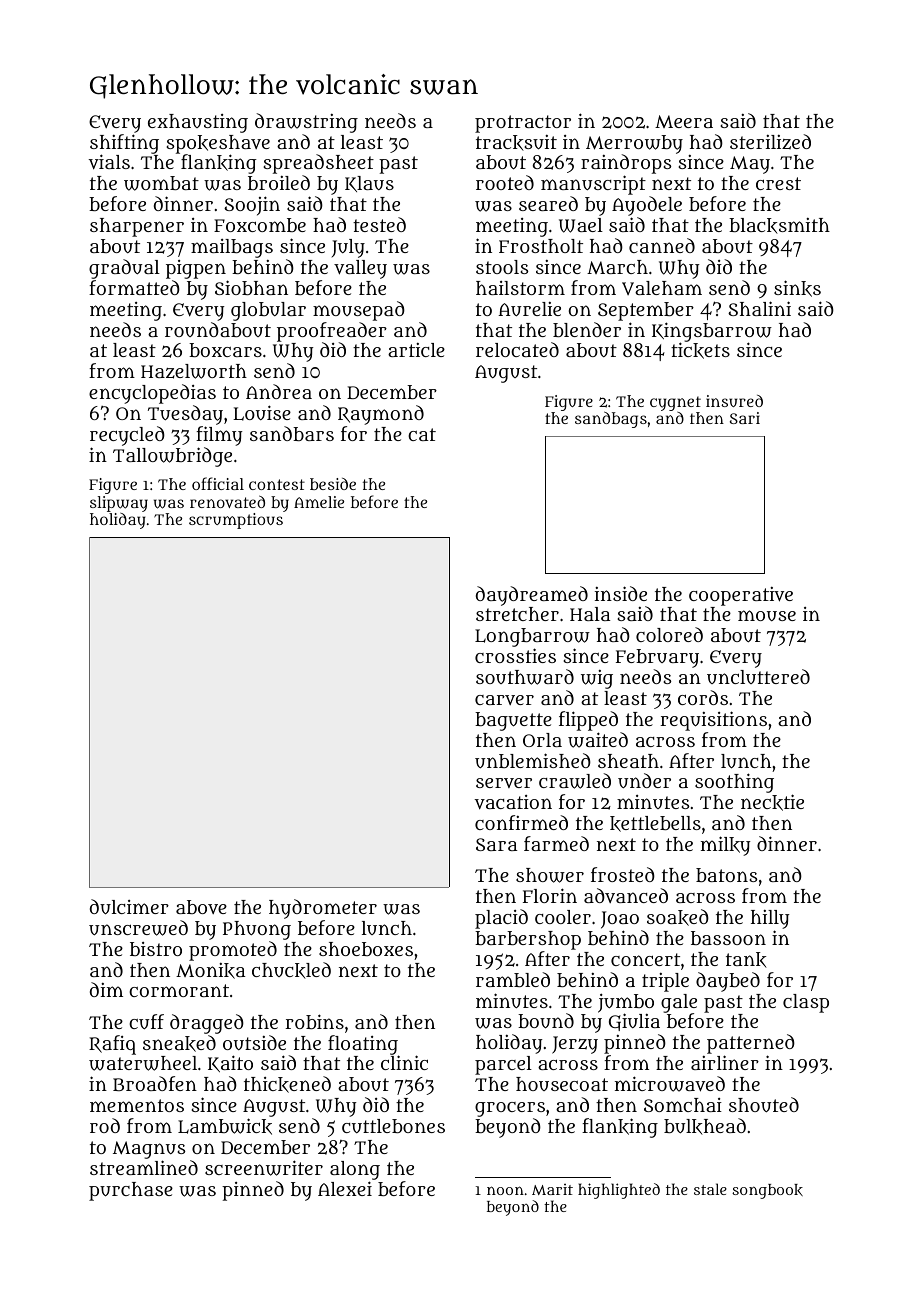 This document has width=924, height=1308. What do you see at coordinates (504, 783) in the document?
I see `server` at bounding box center [504, 783].
